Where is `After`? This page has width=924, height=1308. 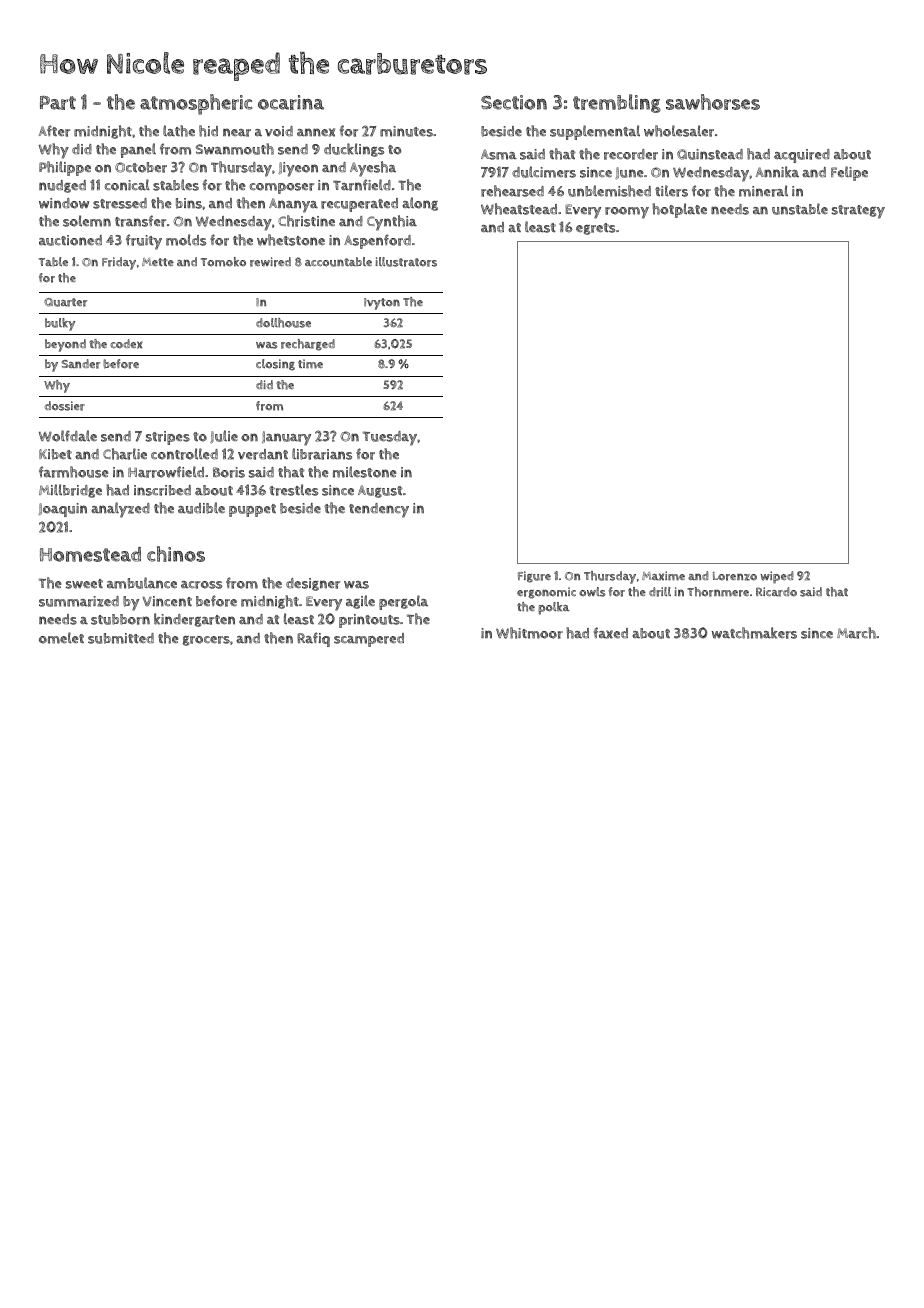 After is located at coordinates (54, 131).
